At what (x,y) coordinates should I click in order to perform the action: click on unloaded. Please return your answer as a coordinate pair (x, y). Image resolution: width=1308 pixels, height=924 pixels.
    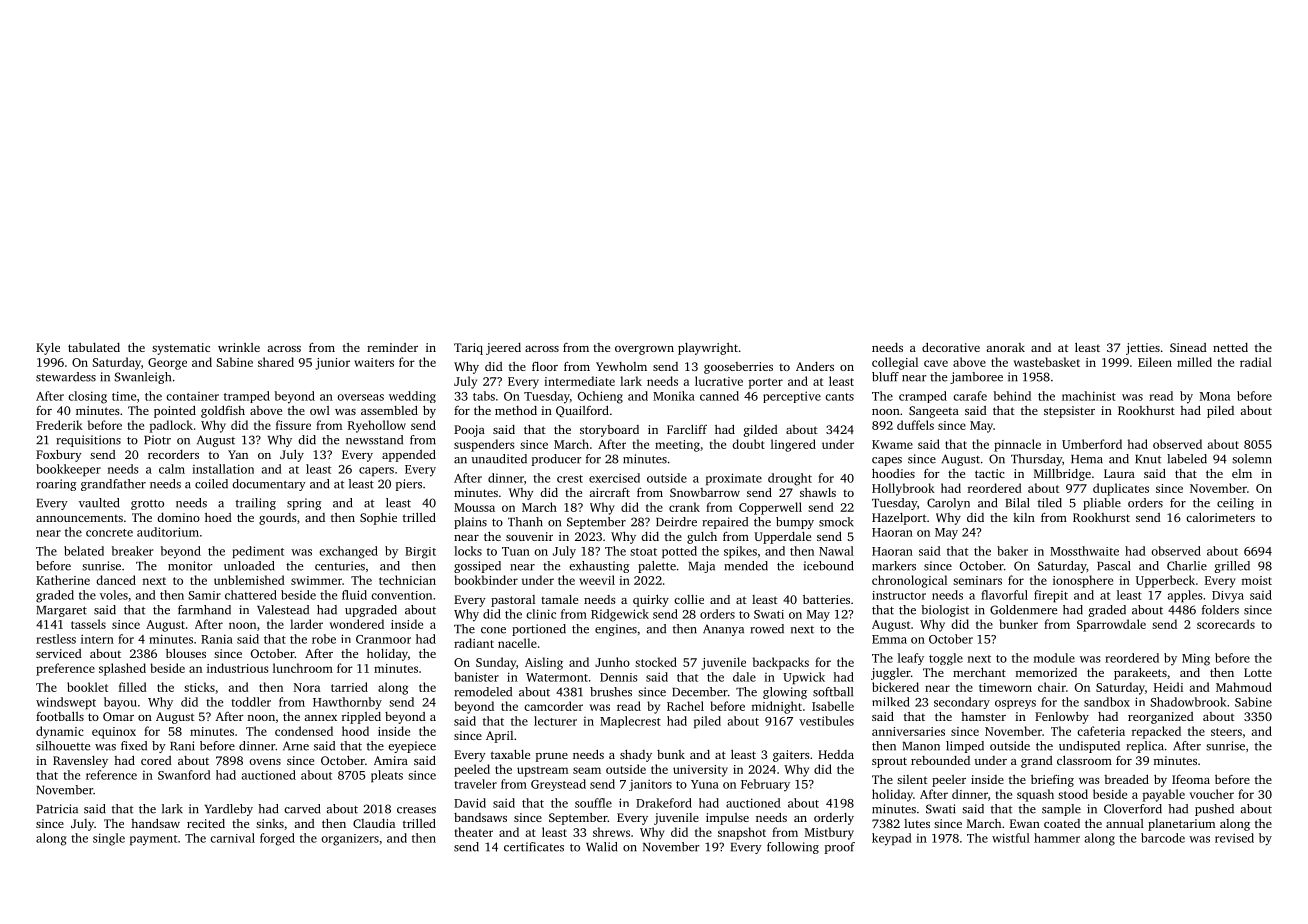
    Looking at the image, I should click on (249, 566).
